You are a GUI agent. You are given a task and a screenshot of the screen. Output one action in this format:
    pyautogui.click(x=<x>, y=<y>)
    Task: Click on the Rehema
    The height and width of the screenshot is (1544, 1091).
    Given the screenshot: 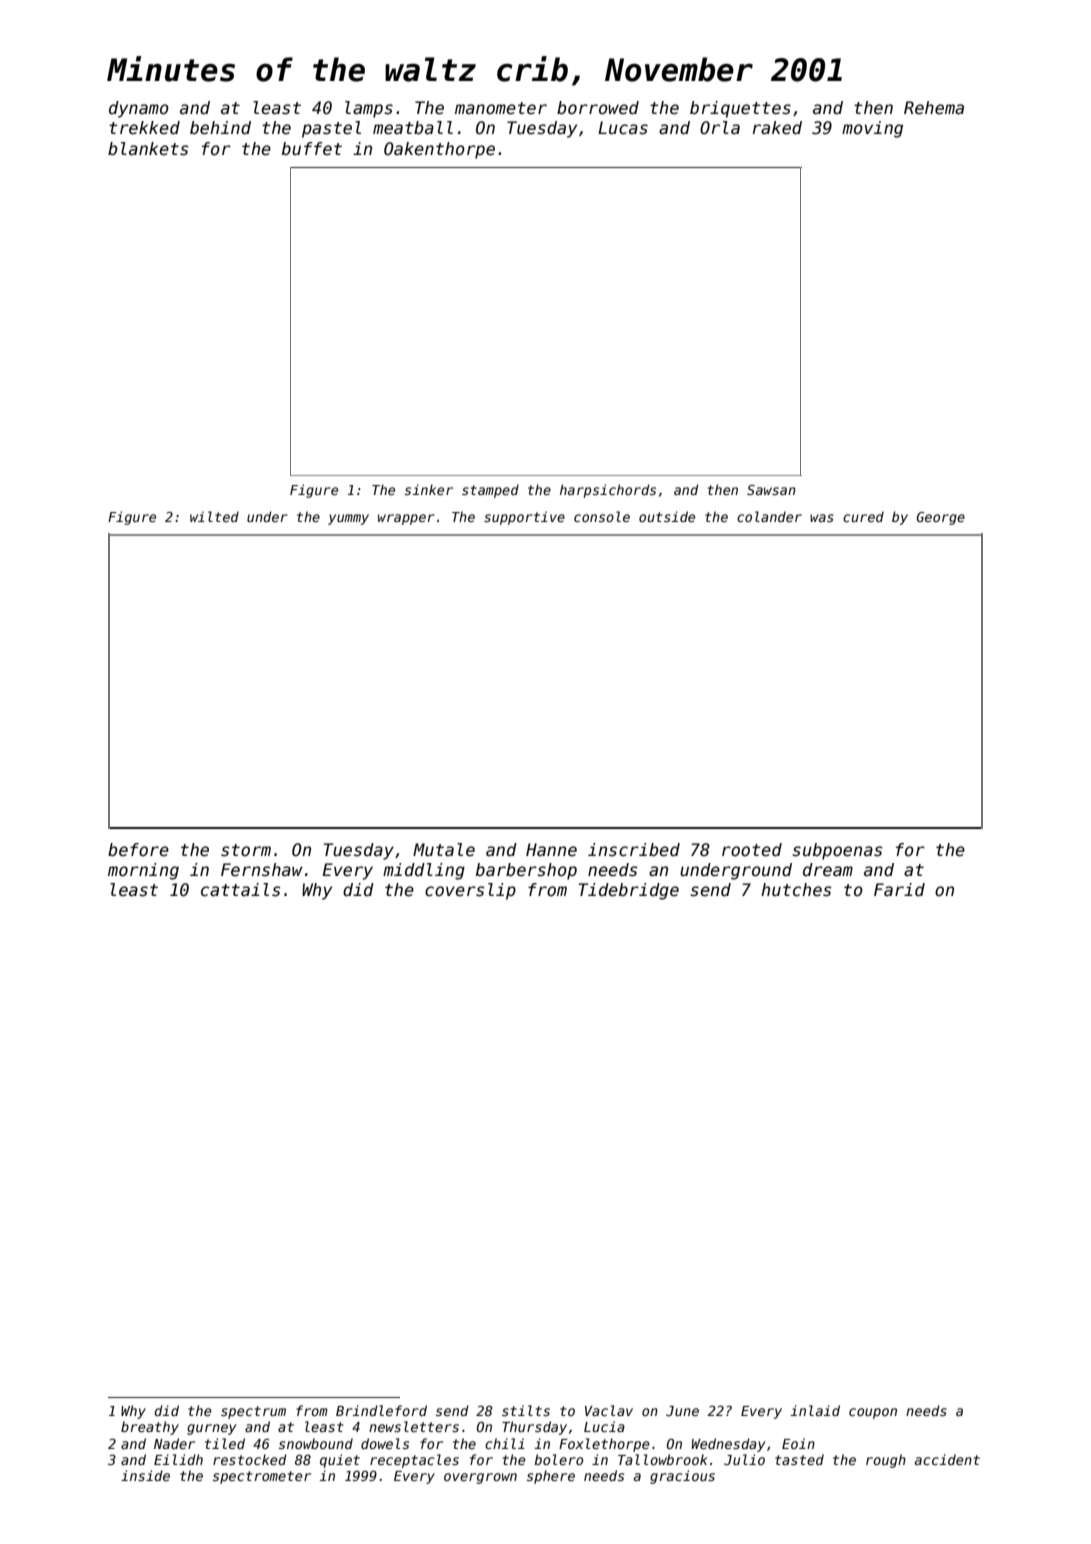 What is the action you would take?
    pyautogui.click(x=934, y=108)
